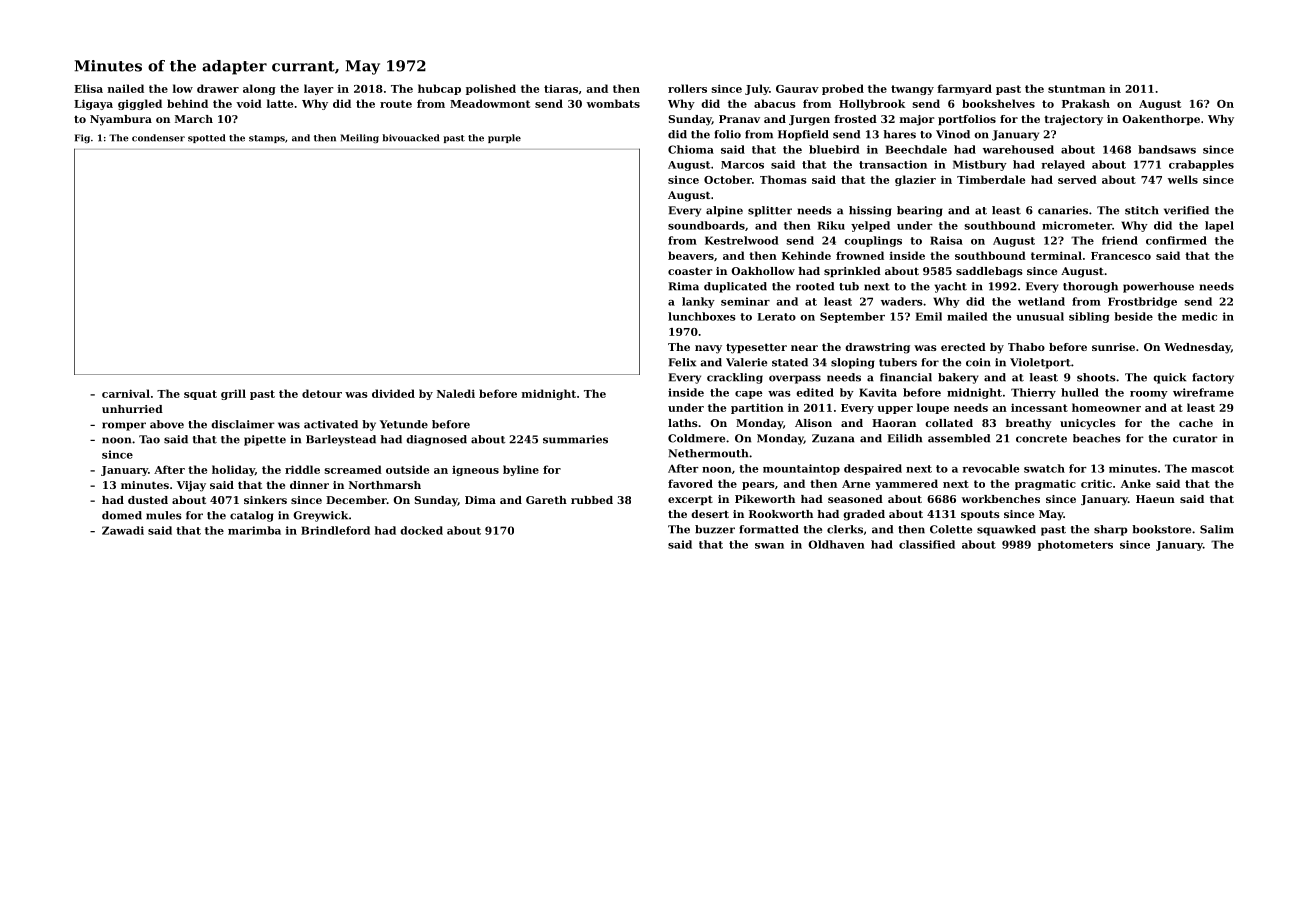  I want to click on glazier, so click(915, 180).
